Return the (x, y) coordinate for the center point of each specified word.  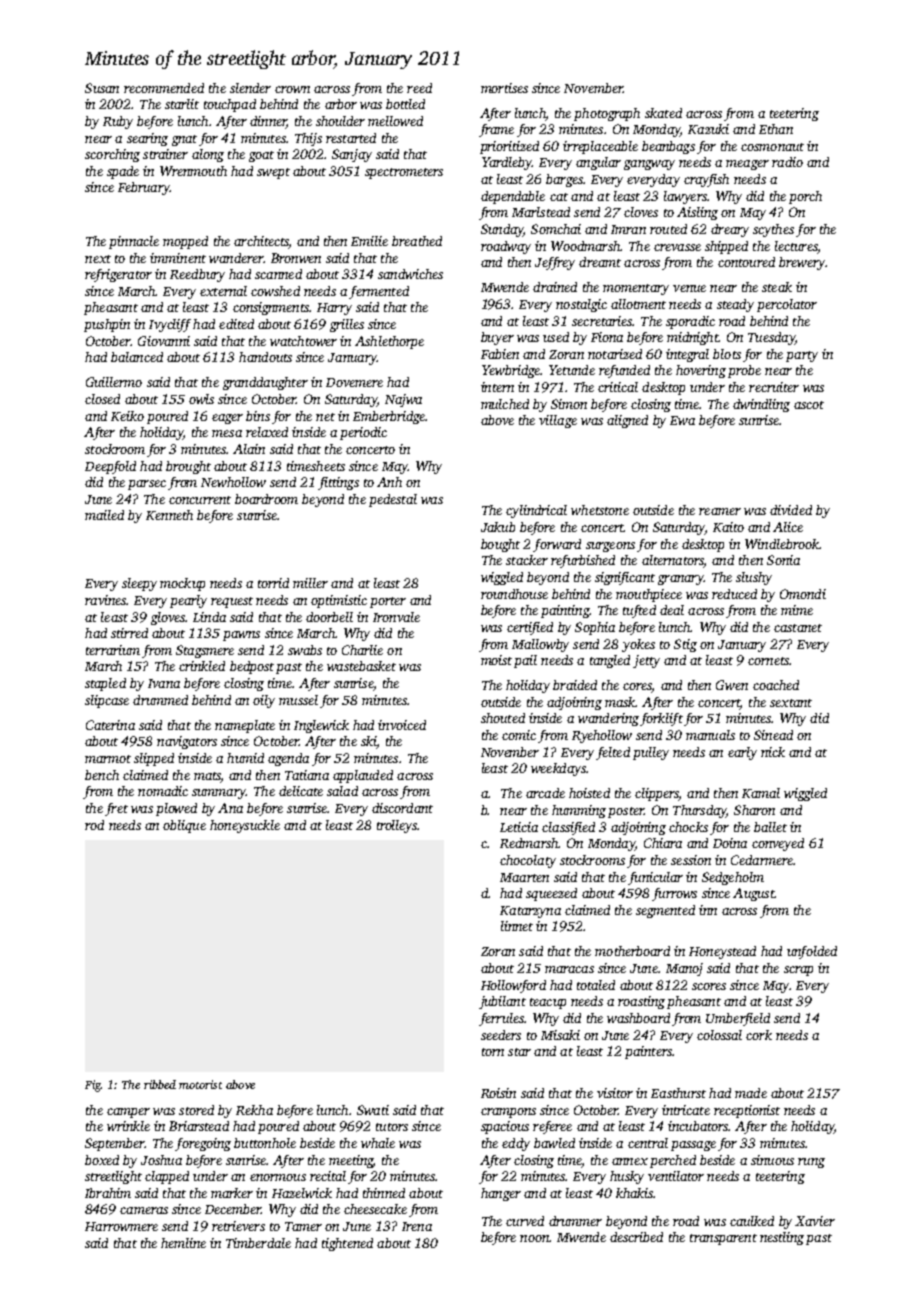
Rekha (254, 1110)
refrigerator (118, 275)
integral (687, 355)
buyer (497, 338)
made (751, 1093)
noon (534, 1238)
